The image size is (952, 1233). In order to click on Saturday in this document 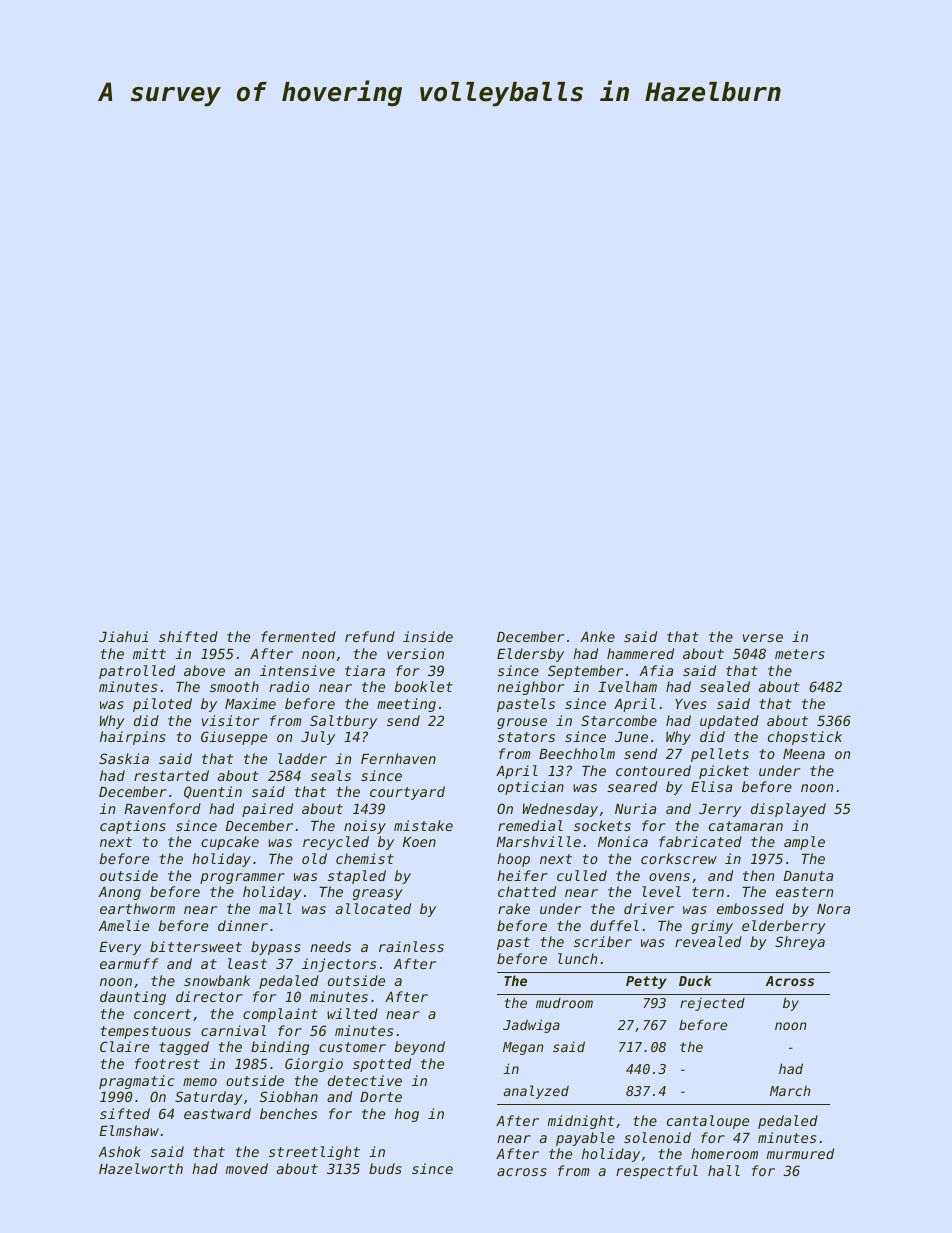, I will do `click(209, 1098)`.
